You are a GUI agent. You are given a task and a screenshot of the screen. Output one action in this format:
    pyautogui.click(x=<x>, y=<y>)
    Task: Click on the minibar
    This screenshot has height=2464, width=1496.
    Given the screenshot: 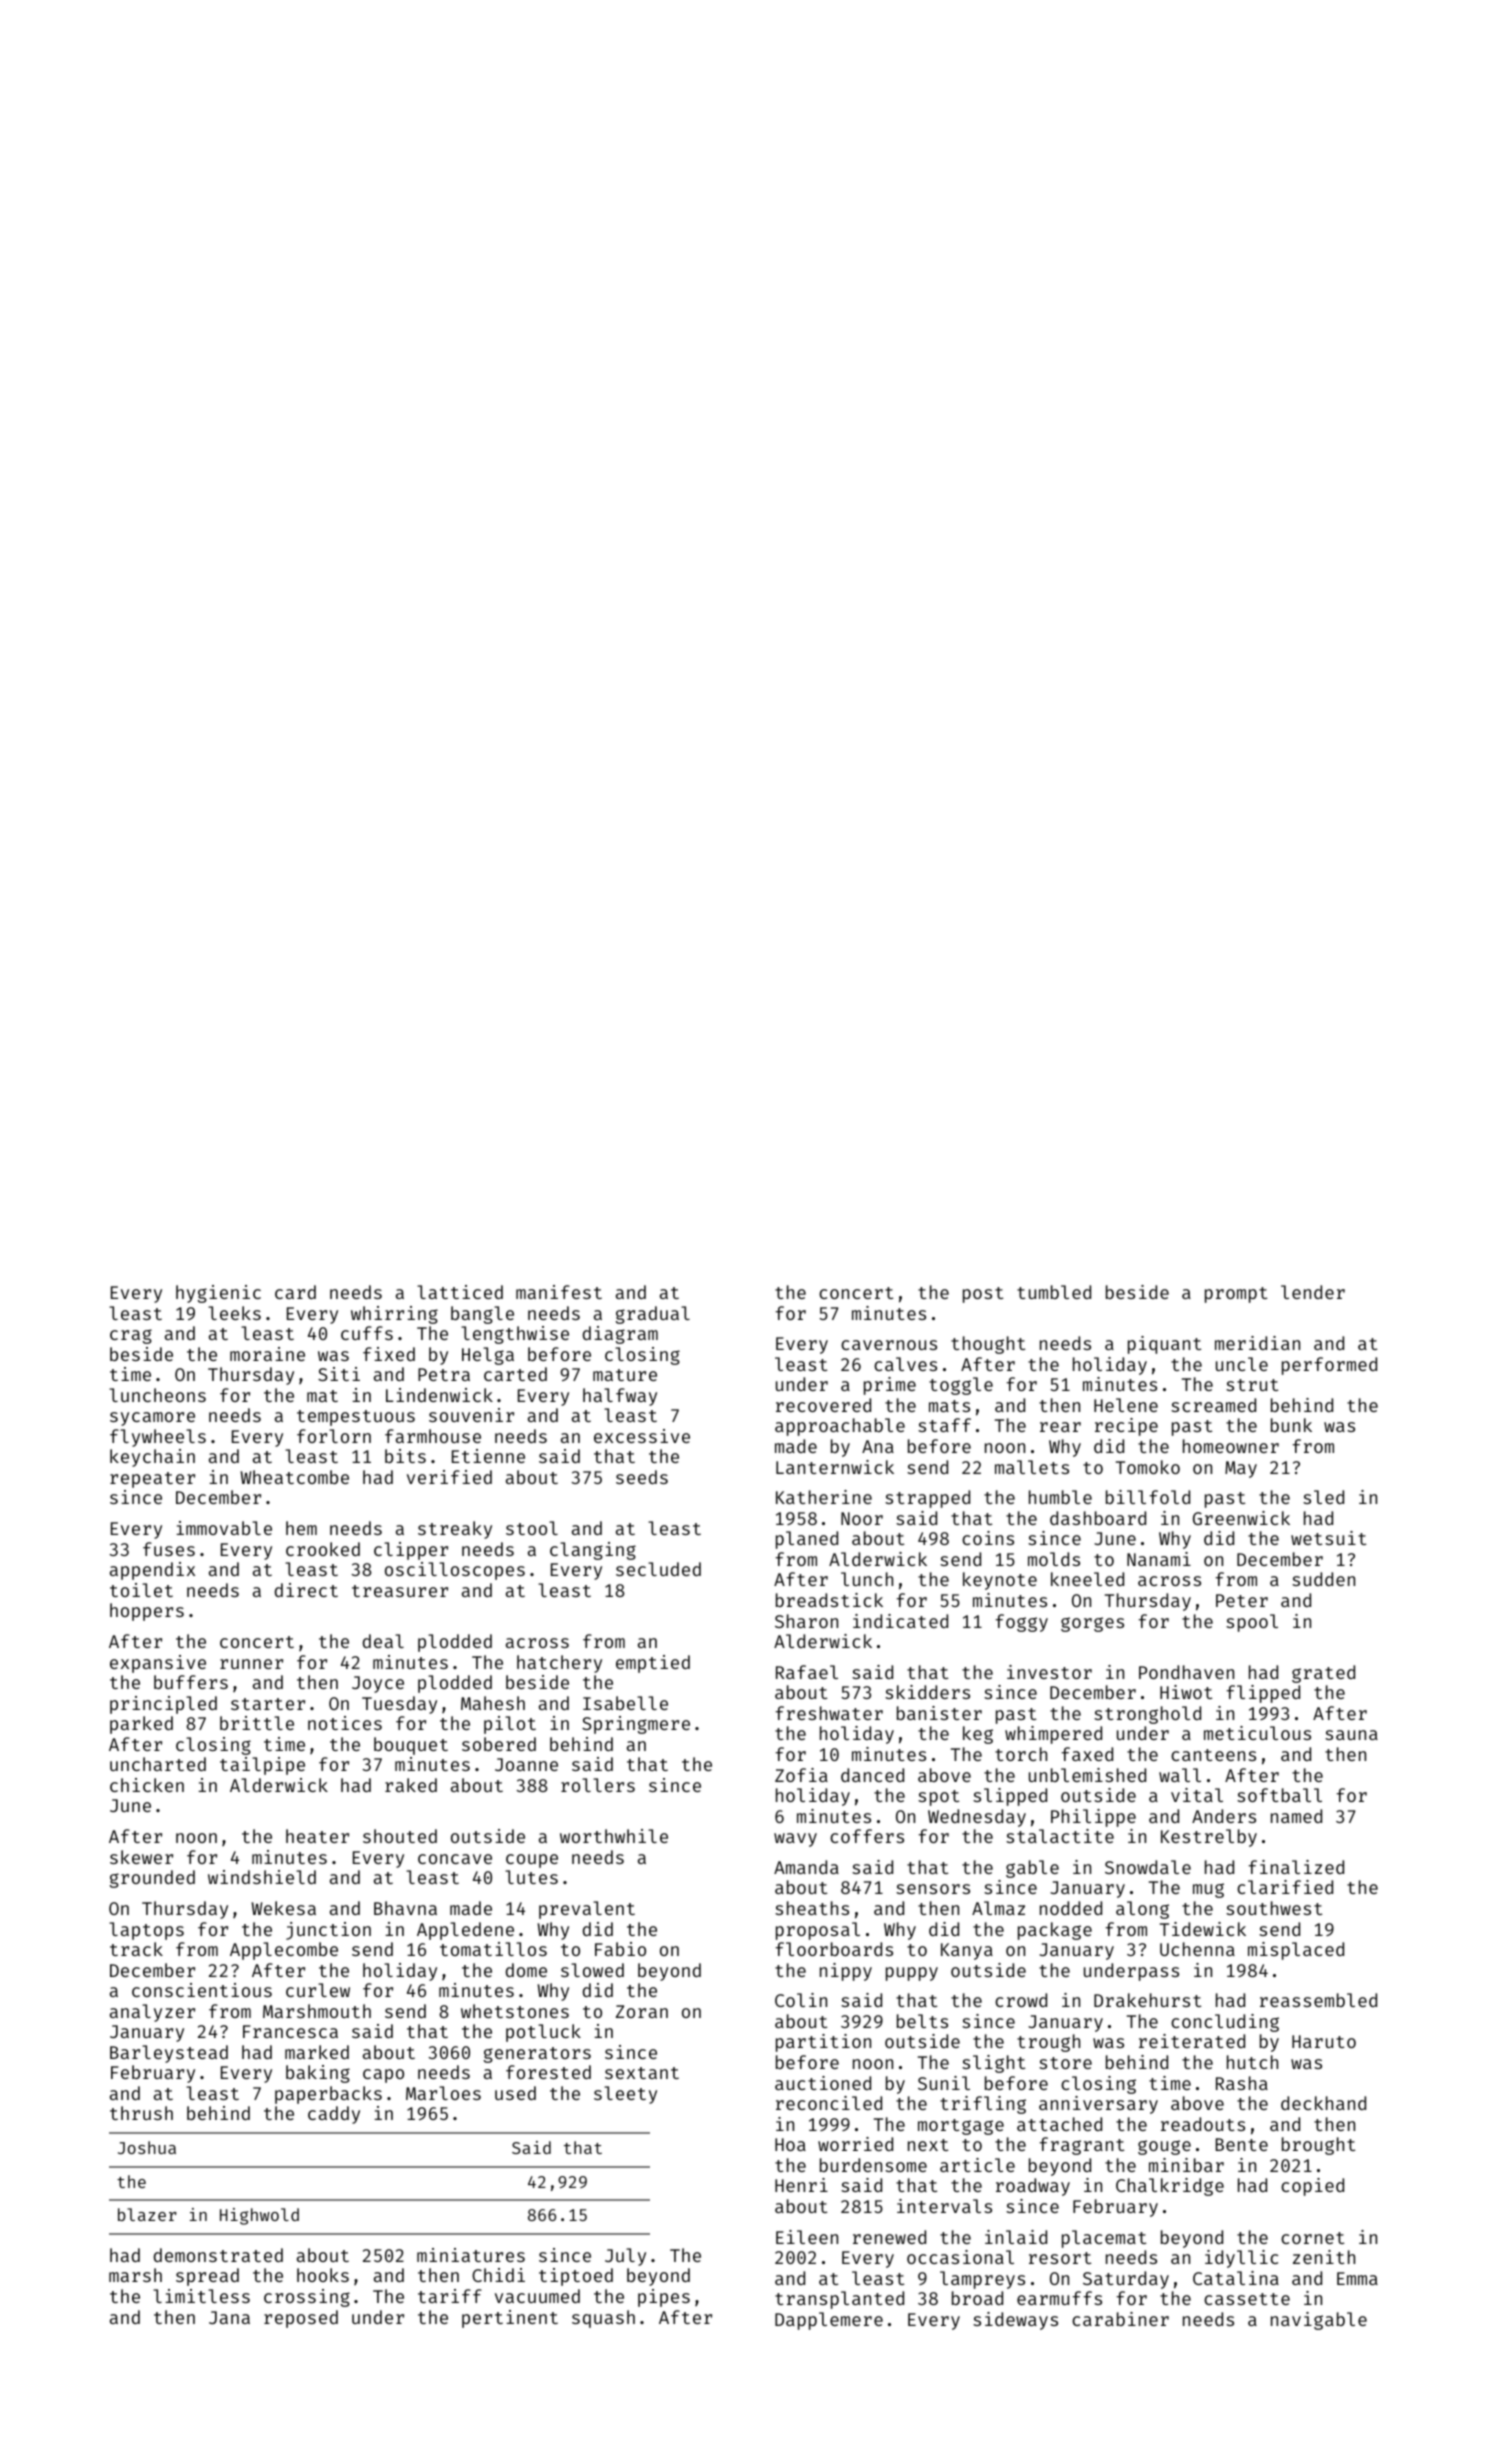 What is the action you would take?
    pyautogui.click(x=1186, y=2165)
